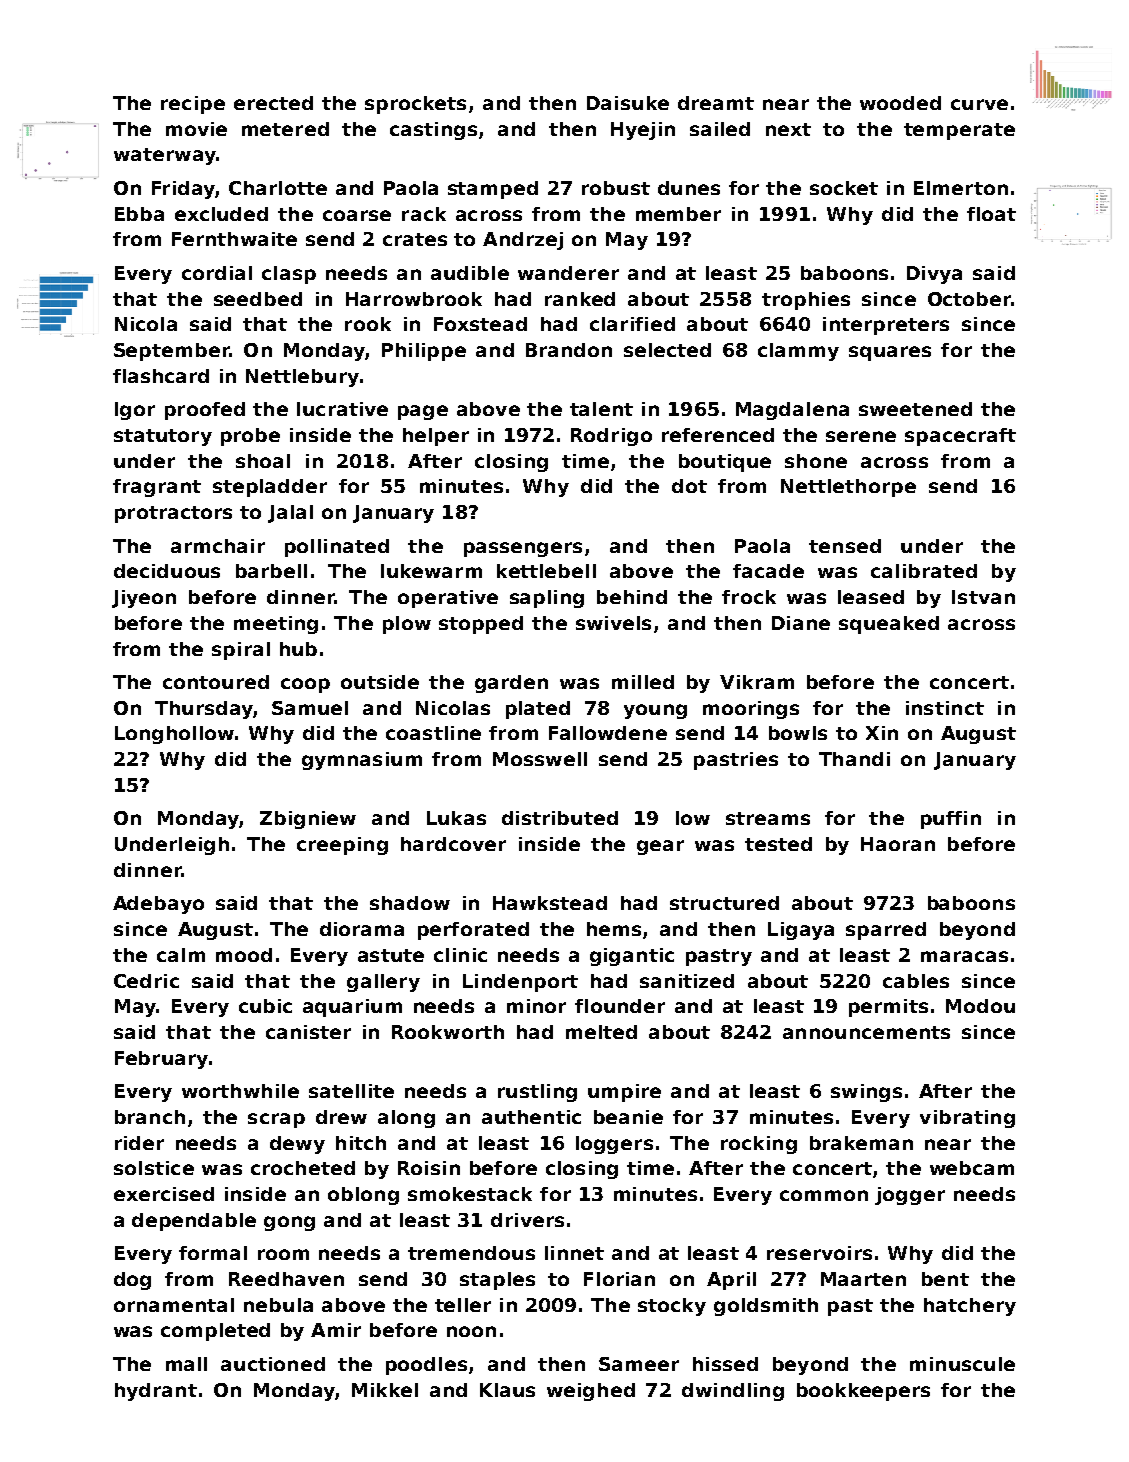 The height and width of the page is (1462, 1129). I want to click on Cedric, so click(146, 981).
